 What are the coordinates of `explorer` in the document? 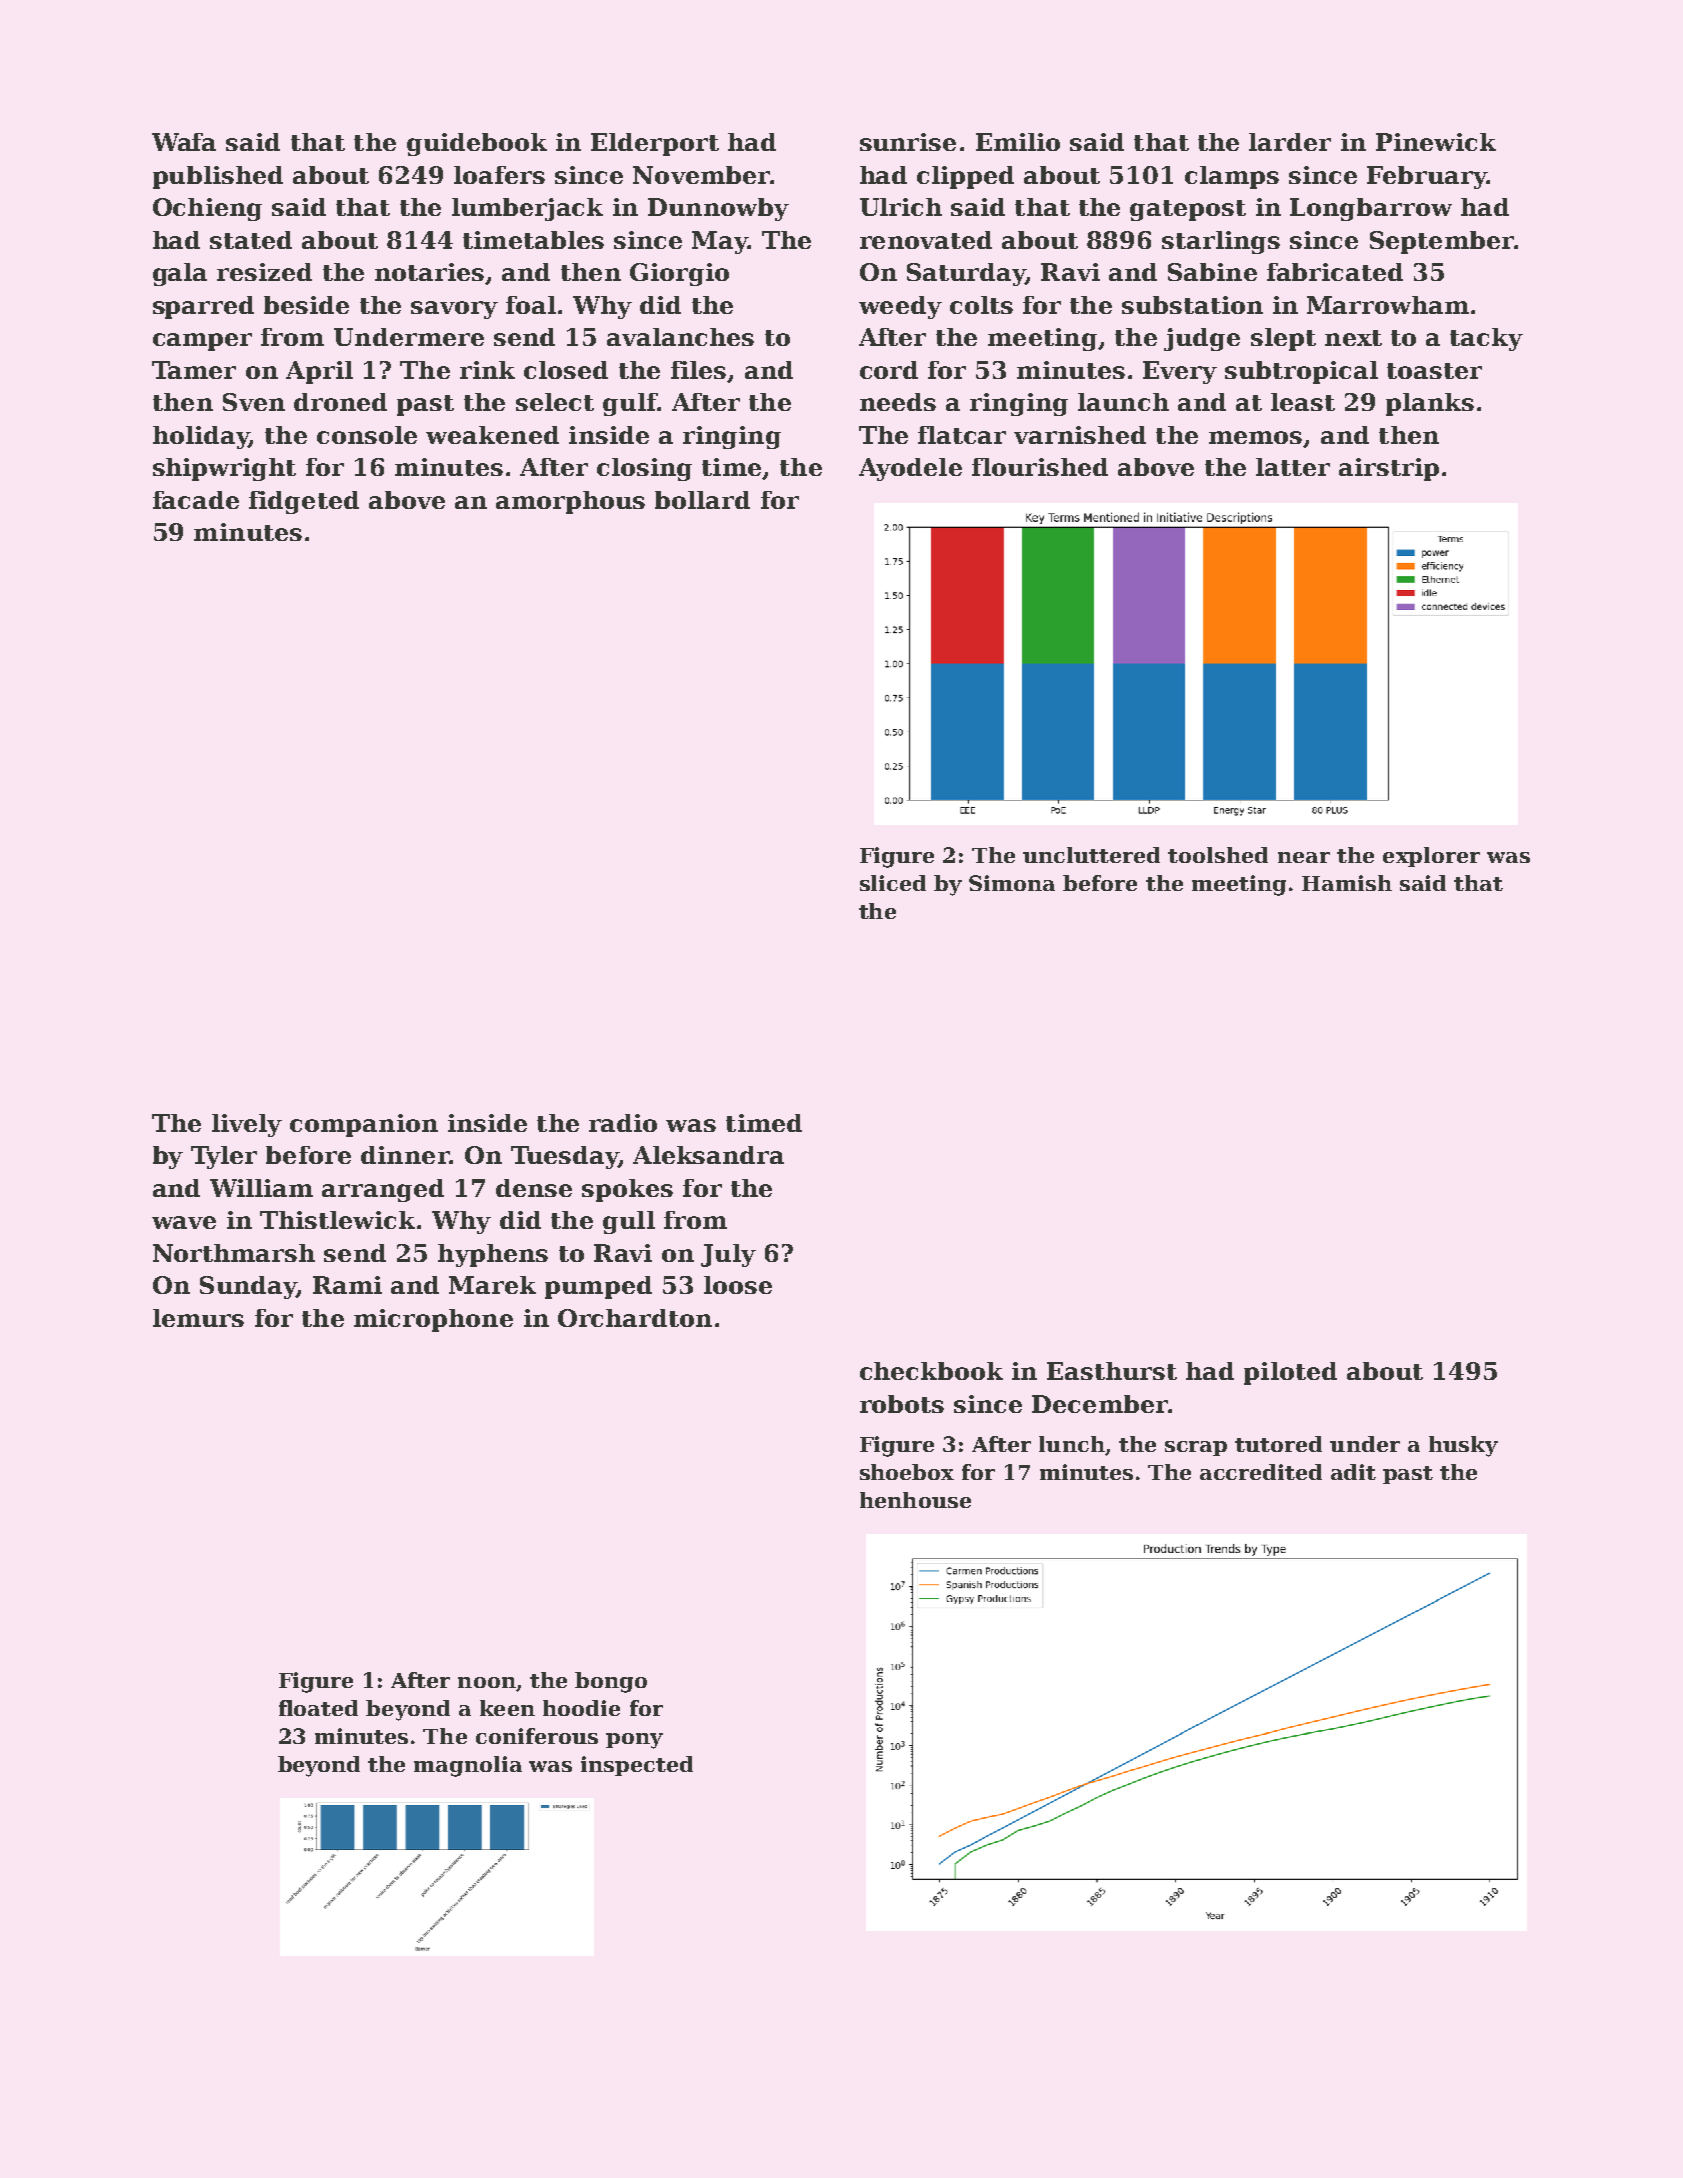 It's located at (1431, 857).
